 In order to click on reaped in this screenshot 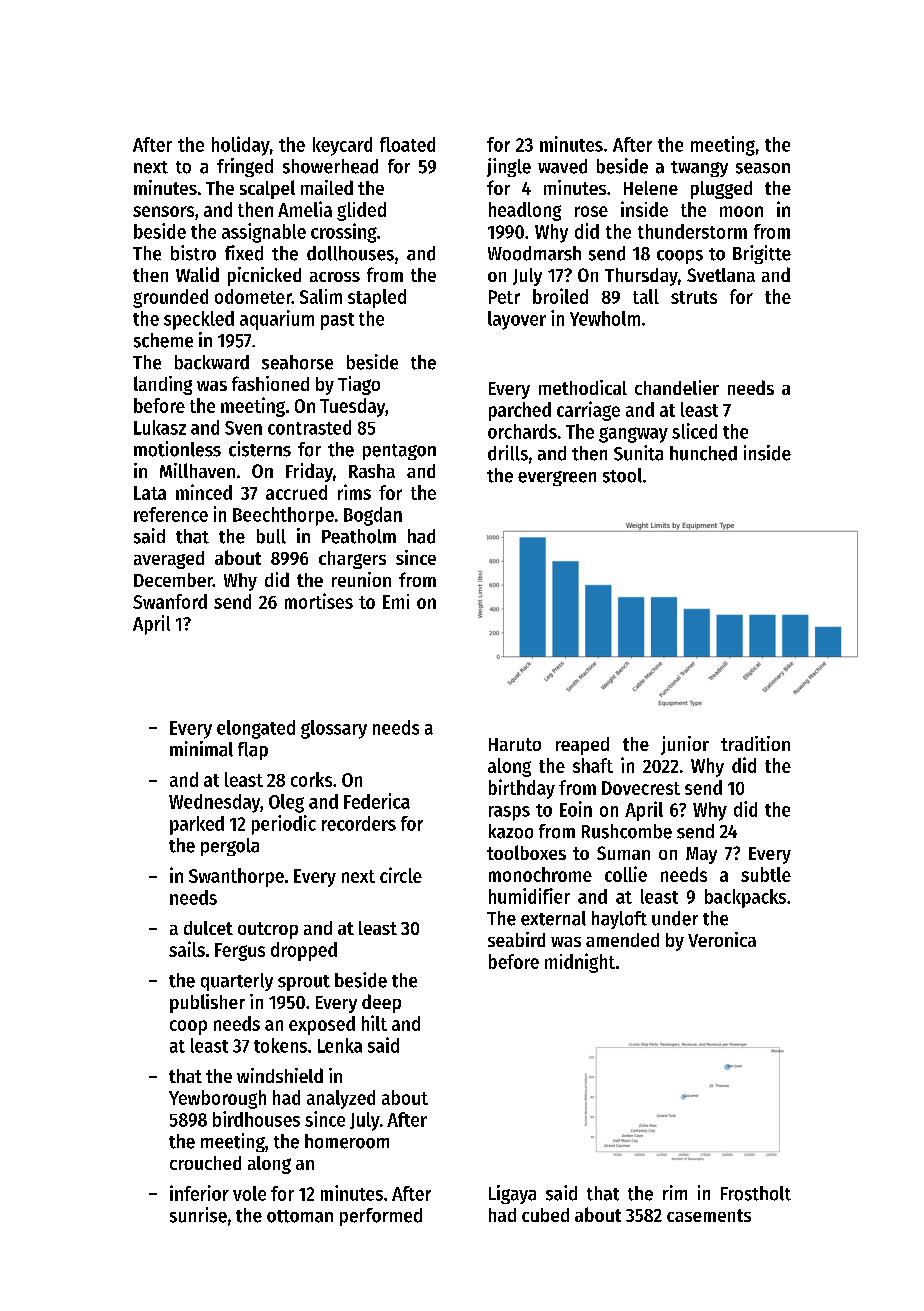, I will do `click(582, 746)`.
